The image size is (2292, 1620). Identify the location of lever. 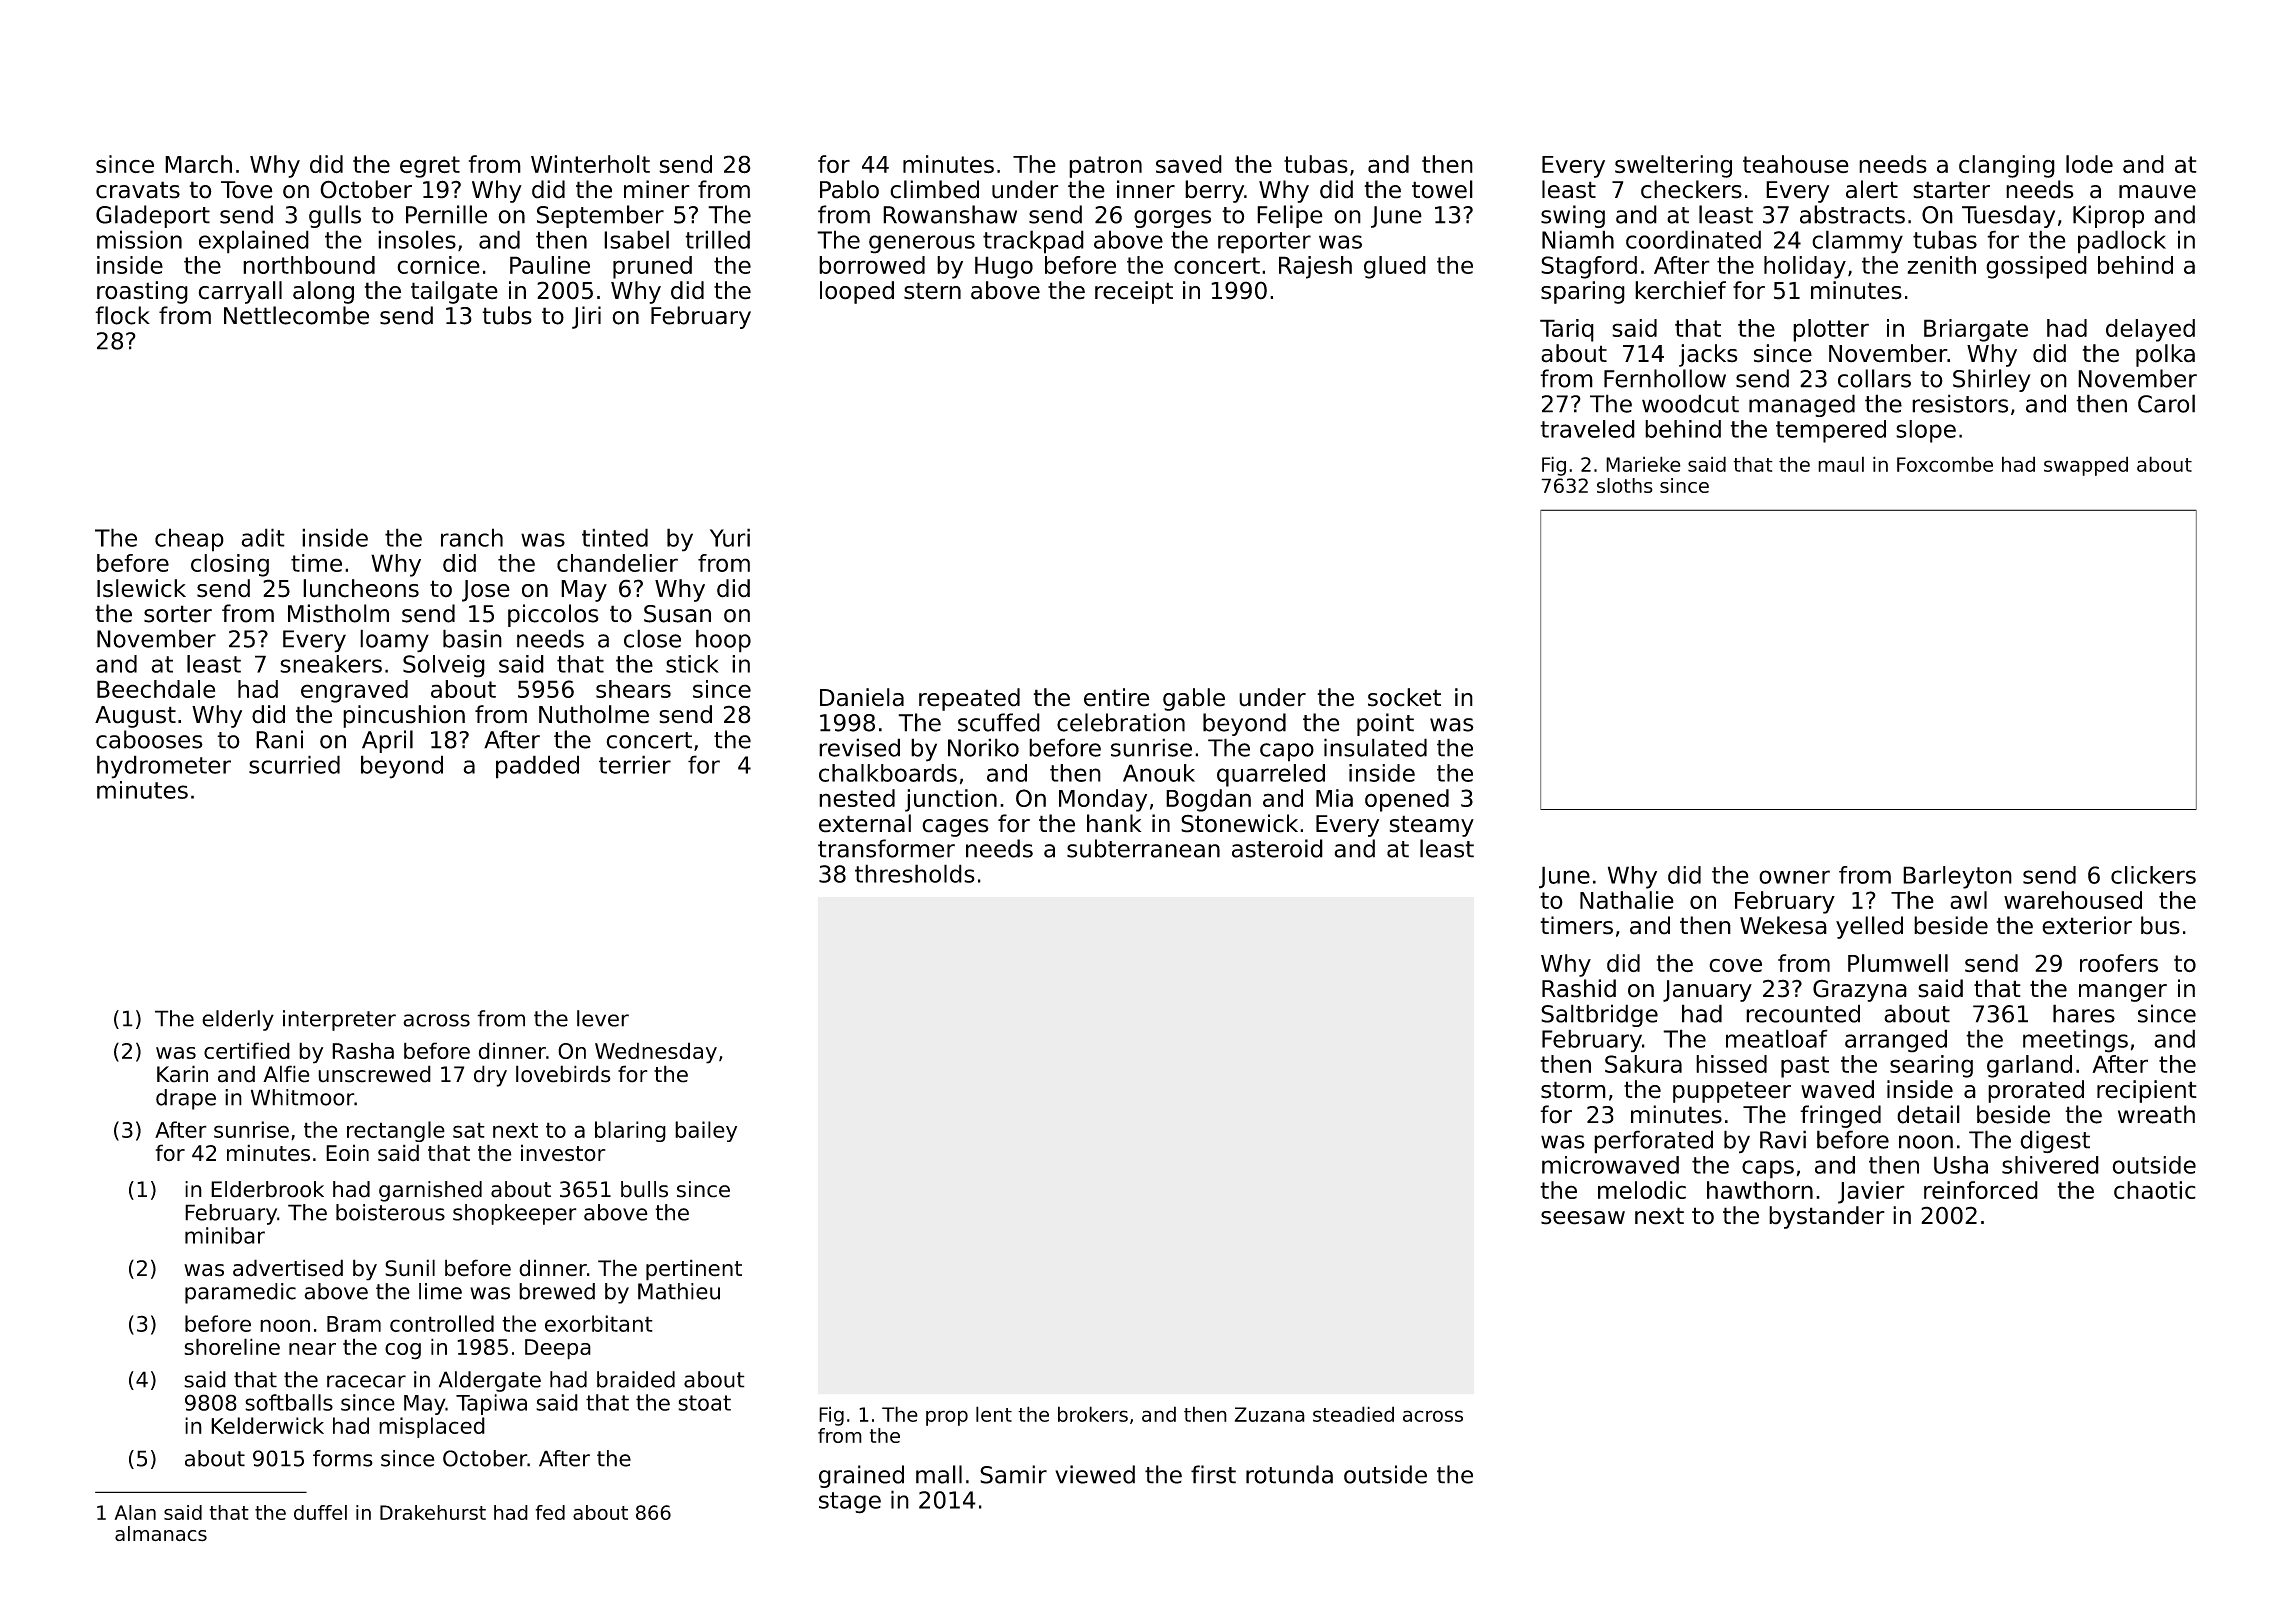
(603, 1018).
